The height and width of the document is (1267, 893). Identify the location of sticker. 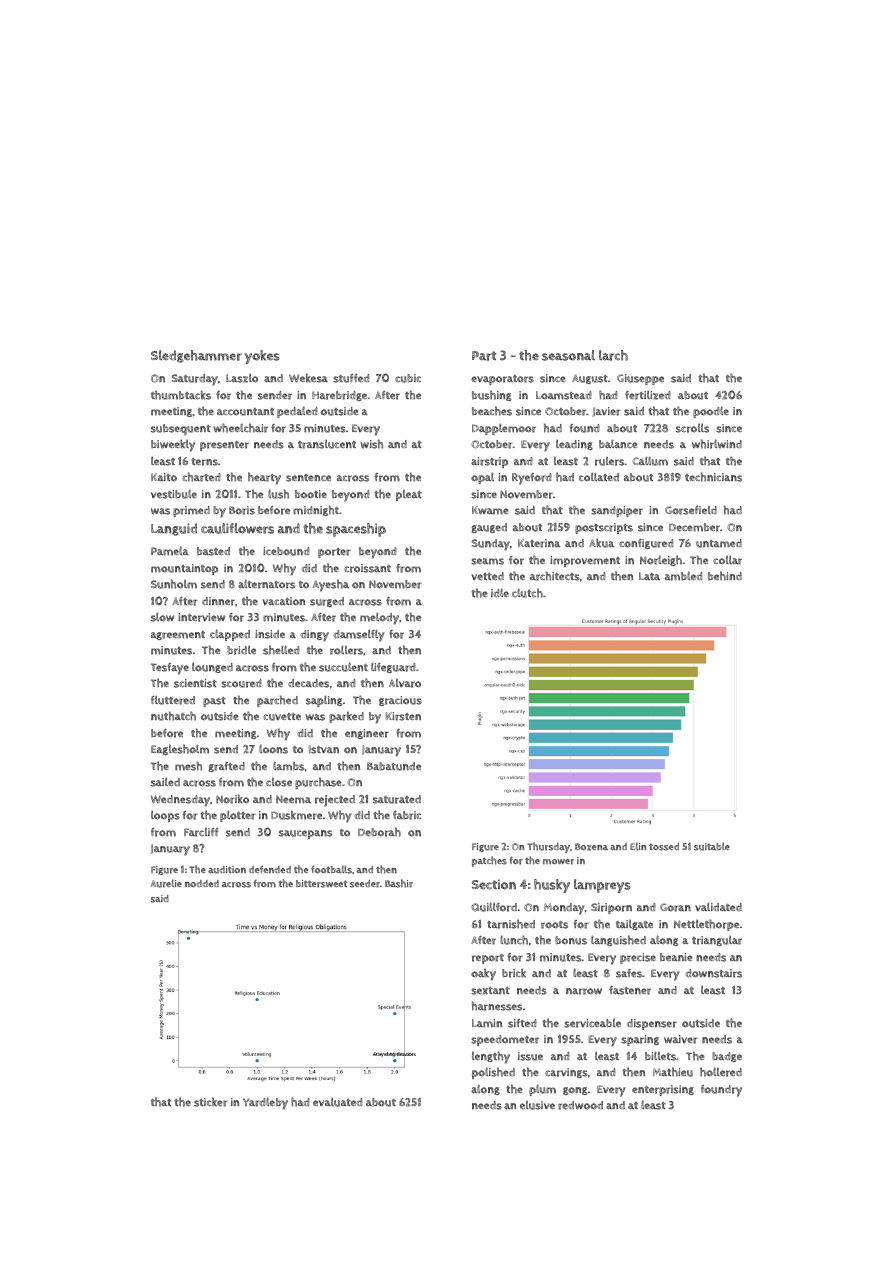
(211, 1102).
